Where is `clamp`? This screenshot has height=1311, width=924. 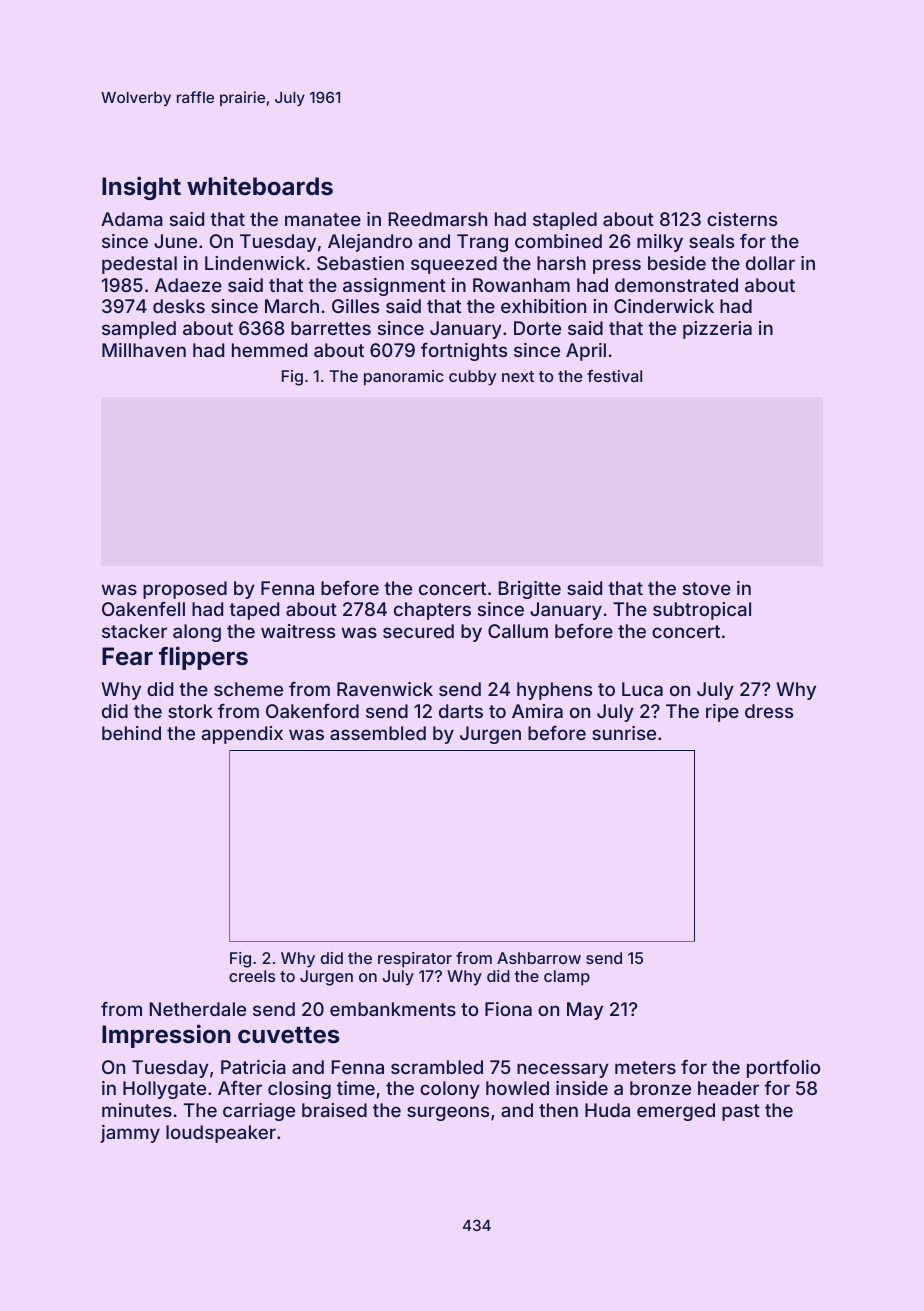
clamp is located at coordinates (567, 978).
